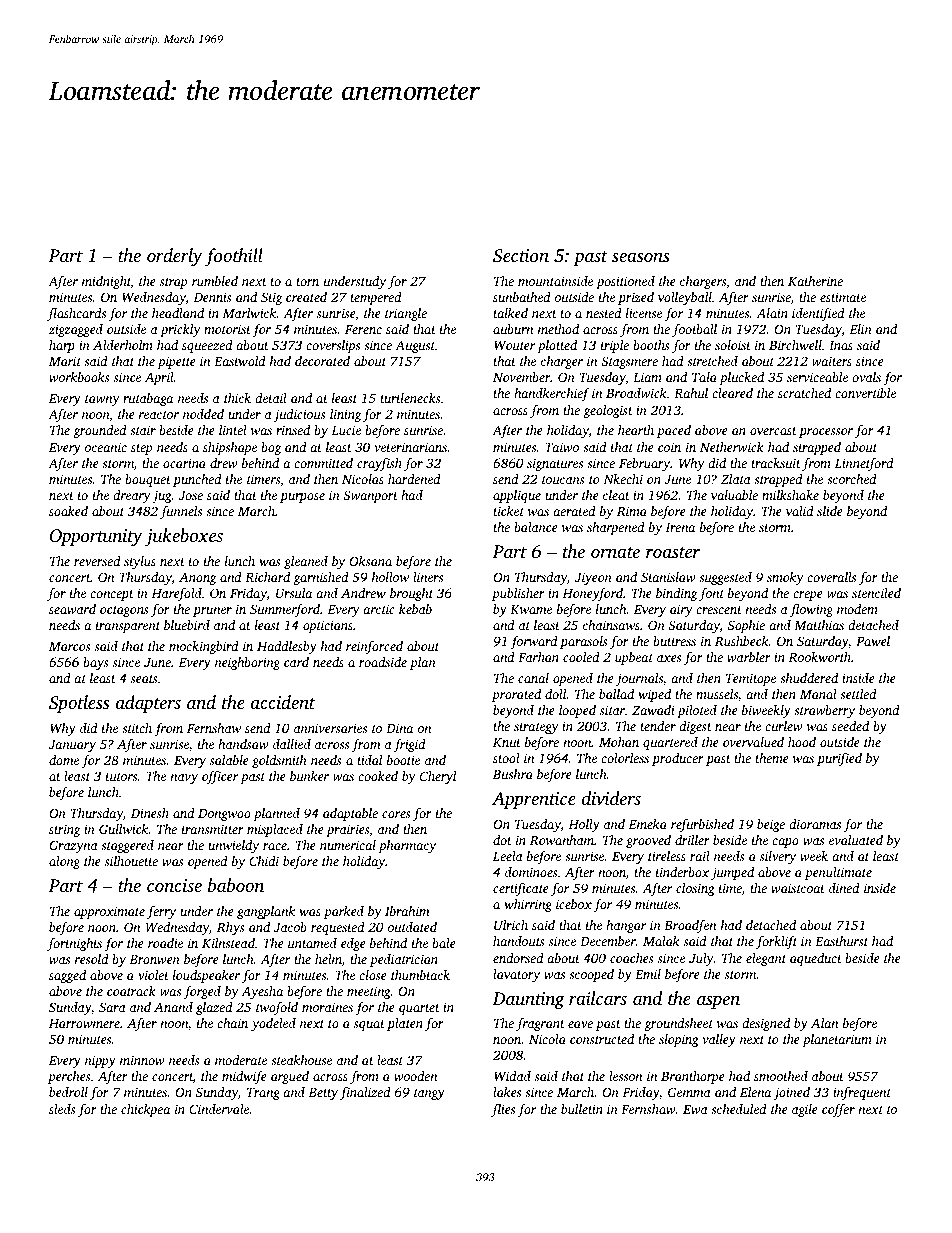 Image resolution: width=952 pixels, height=1233 pixels. Describe the element at coordinates (518, 594) in the screenshot. I see `publisher` at that location.
